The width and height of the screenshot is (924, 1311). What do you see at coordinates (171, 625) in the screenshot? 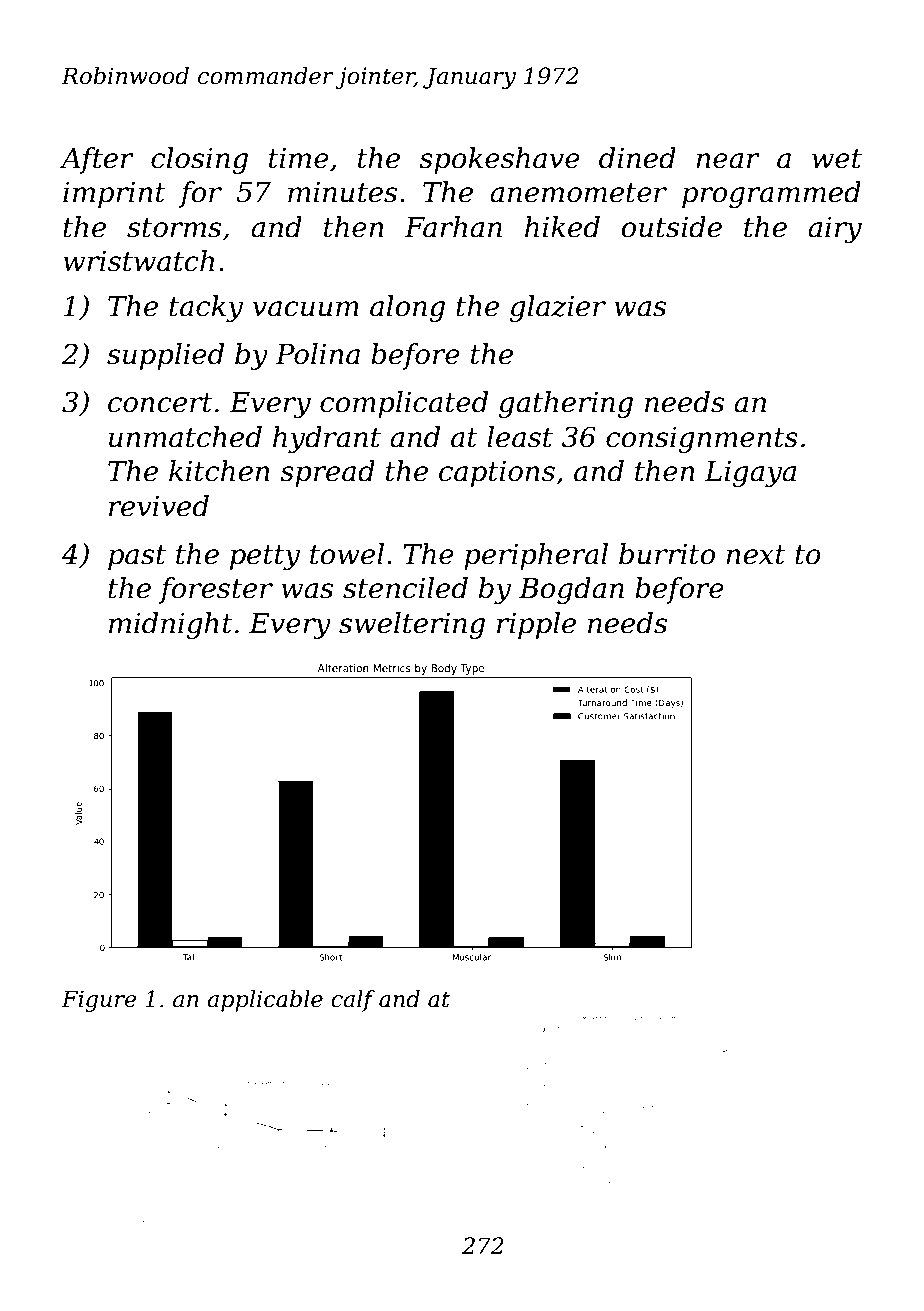
I see `midnight` at bounding box center [171, 625].
